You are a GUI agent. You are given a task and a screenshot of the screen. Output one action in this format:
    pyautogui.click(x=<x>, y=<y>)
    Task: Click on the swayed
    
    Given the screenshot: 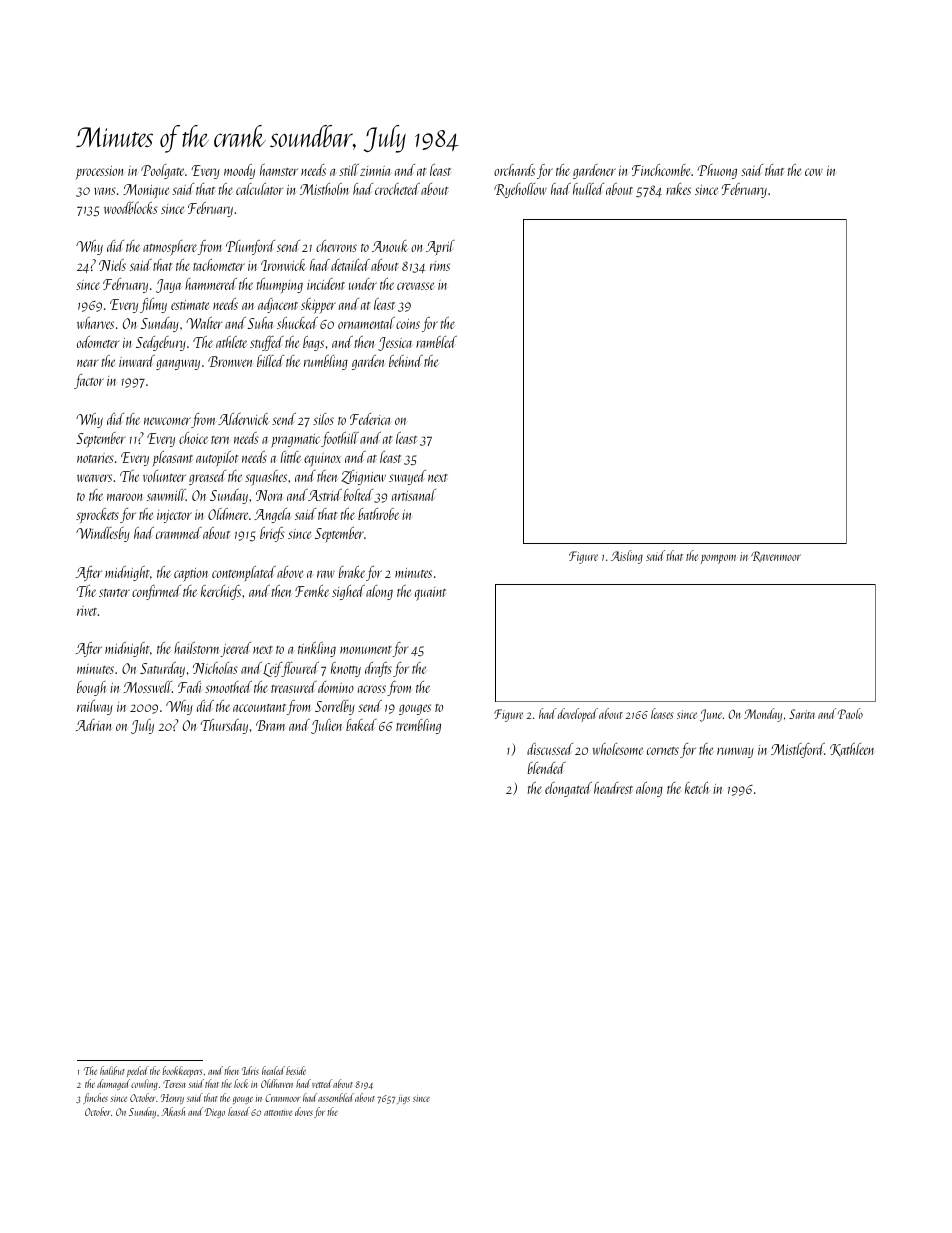 What is the action you would take?
    pyautogui.click(x=407, y=477)
